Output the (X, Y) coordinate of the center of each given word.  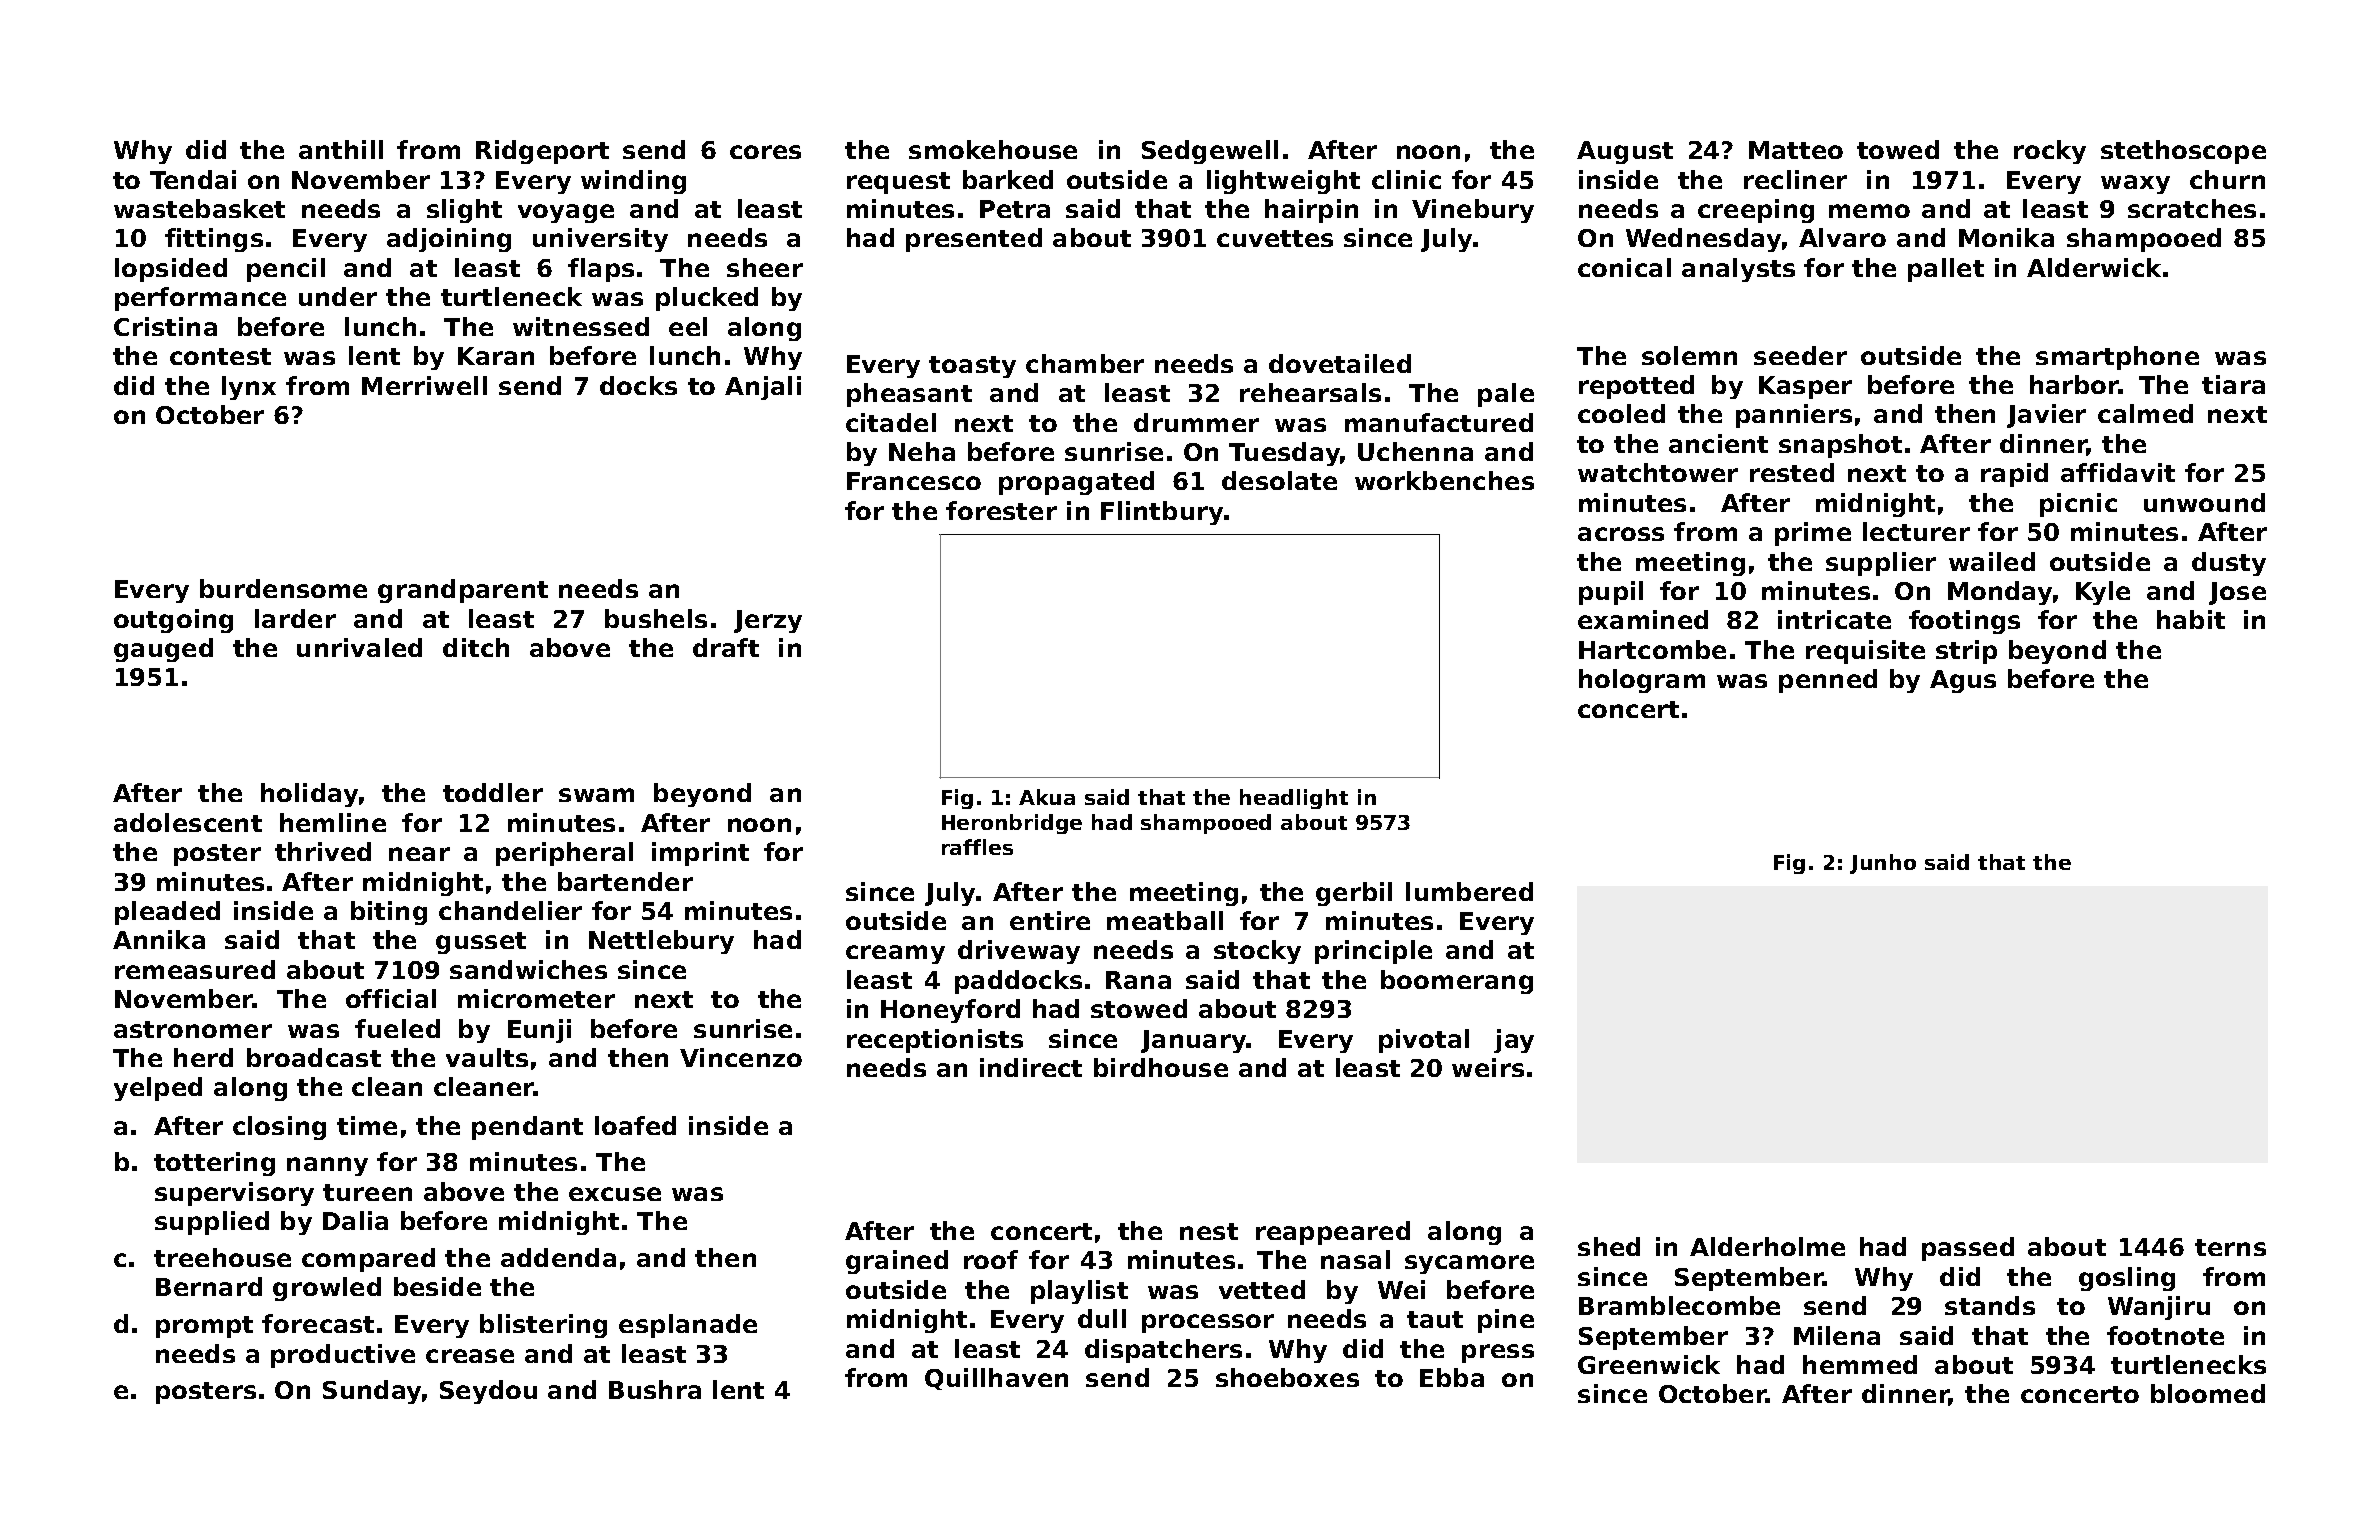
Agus (1963, 681)
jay (1514, 1041)
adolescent (188, 822)
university (600, 240)
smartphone (2117, 358)
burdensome (283, 588)
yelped (158, 1089)
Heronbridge (1012, 824)
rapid (2014, 475)
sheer (765, 267)
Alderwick (2094, 267)
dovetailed (1340, 363)
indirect (1031, 1067)
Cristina (165, 326)
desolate (1279, 480)
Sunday (372, 1392)
